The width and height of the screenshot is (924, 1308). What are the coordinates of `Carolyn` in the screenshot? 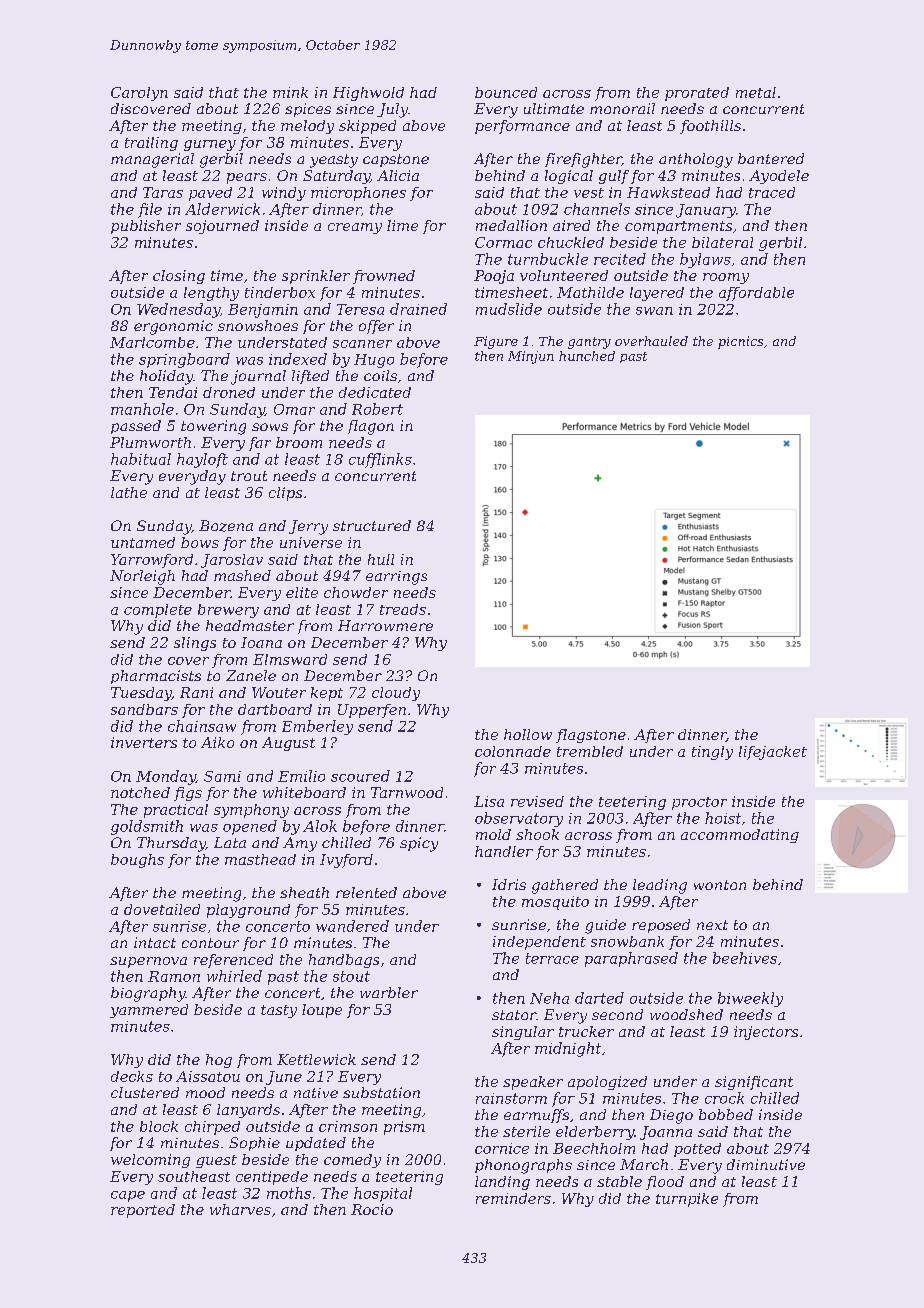 It's located at (139, 94).
